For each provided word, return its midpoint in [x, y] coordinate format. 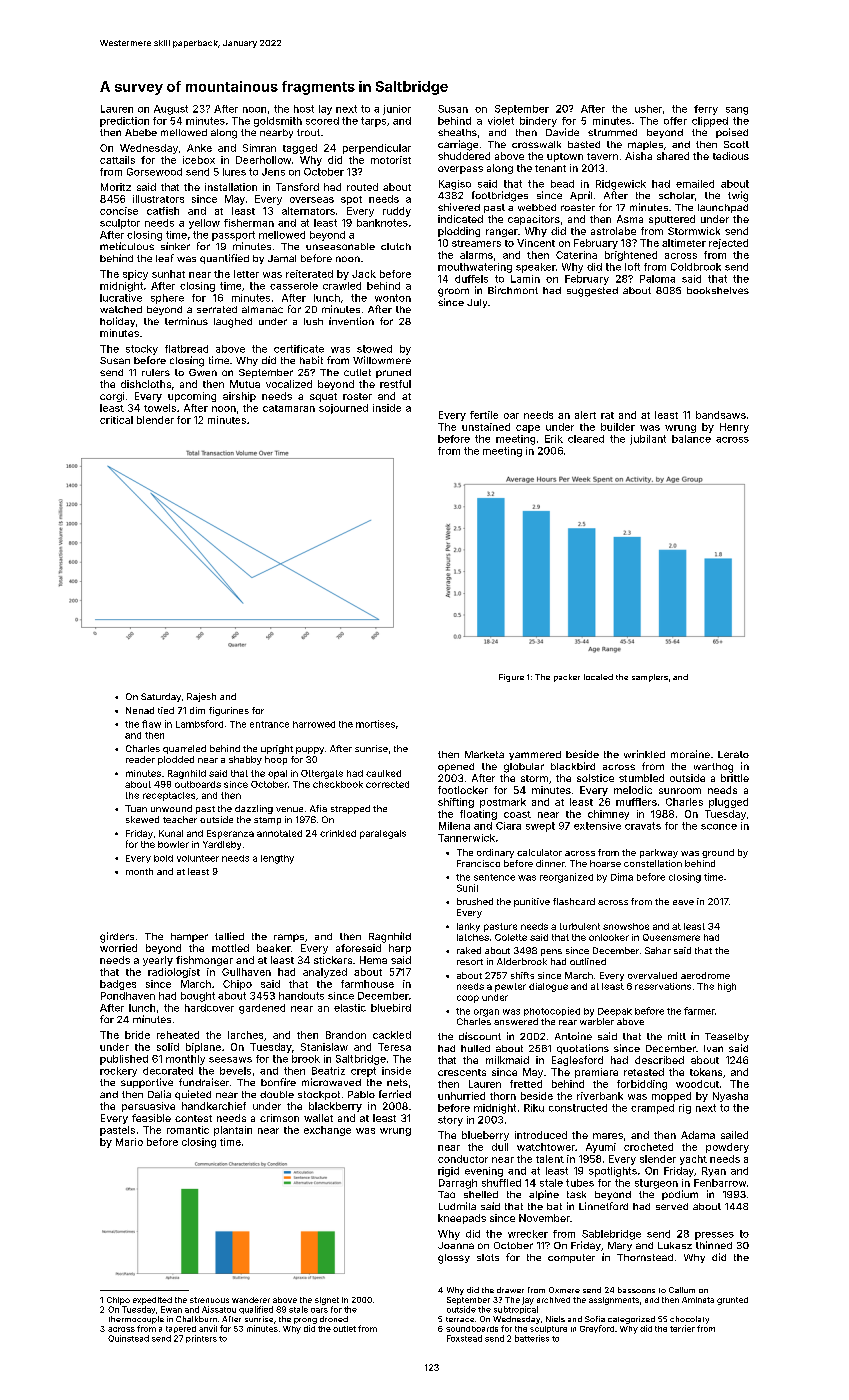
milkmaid [507, 1060]
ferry [706, 110]
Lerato [733, 754]
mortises [375, 724]
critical [116, 420]
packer [567, 678]
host [304, 109]
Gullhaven [246, 972]
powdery [727, 1148]
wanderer [251, 1300]
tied [166, 710]
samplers [650, 678]
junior [397, 110]
